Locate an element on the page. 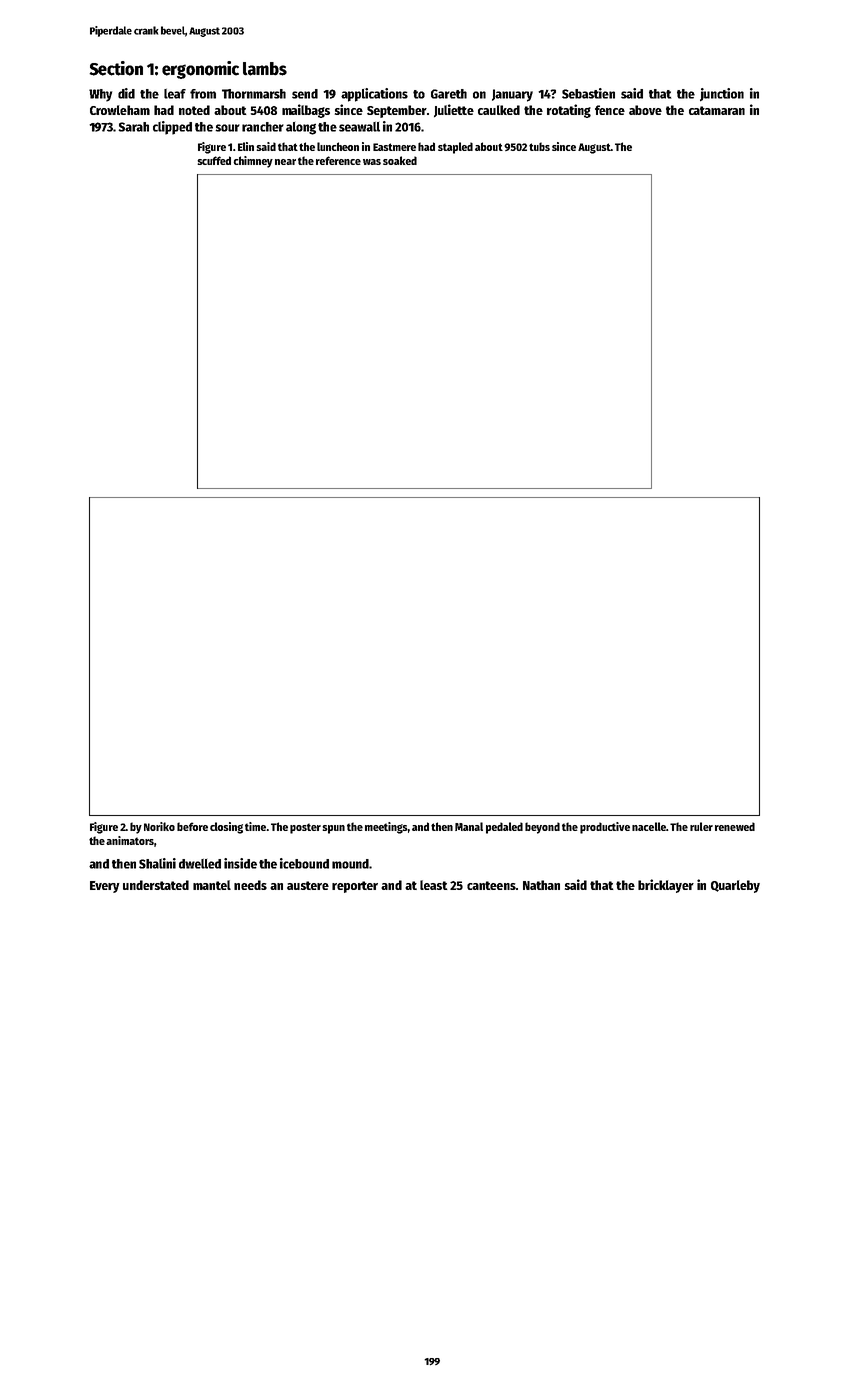 The width and height of the page is (849, 1400). Manal is located at coordinates (469, 826).
